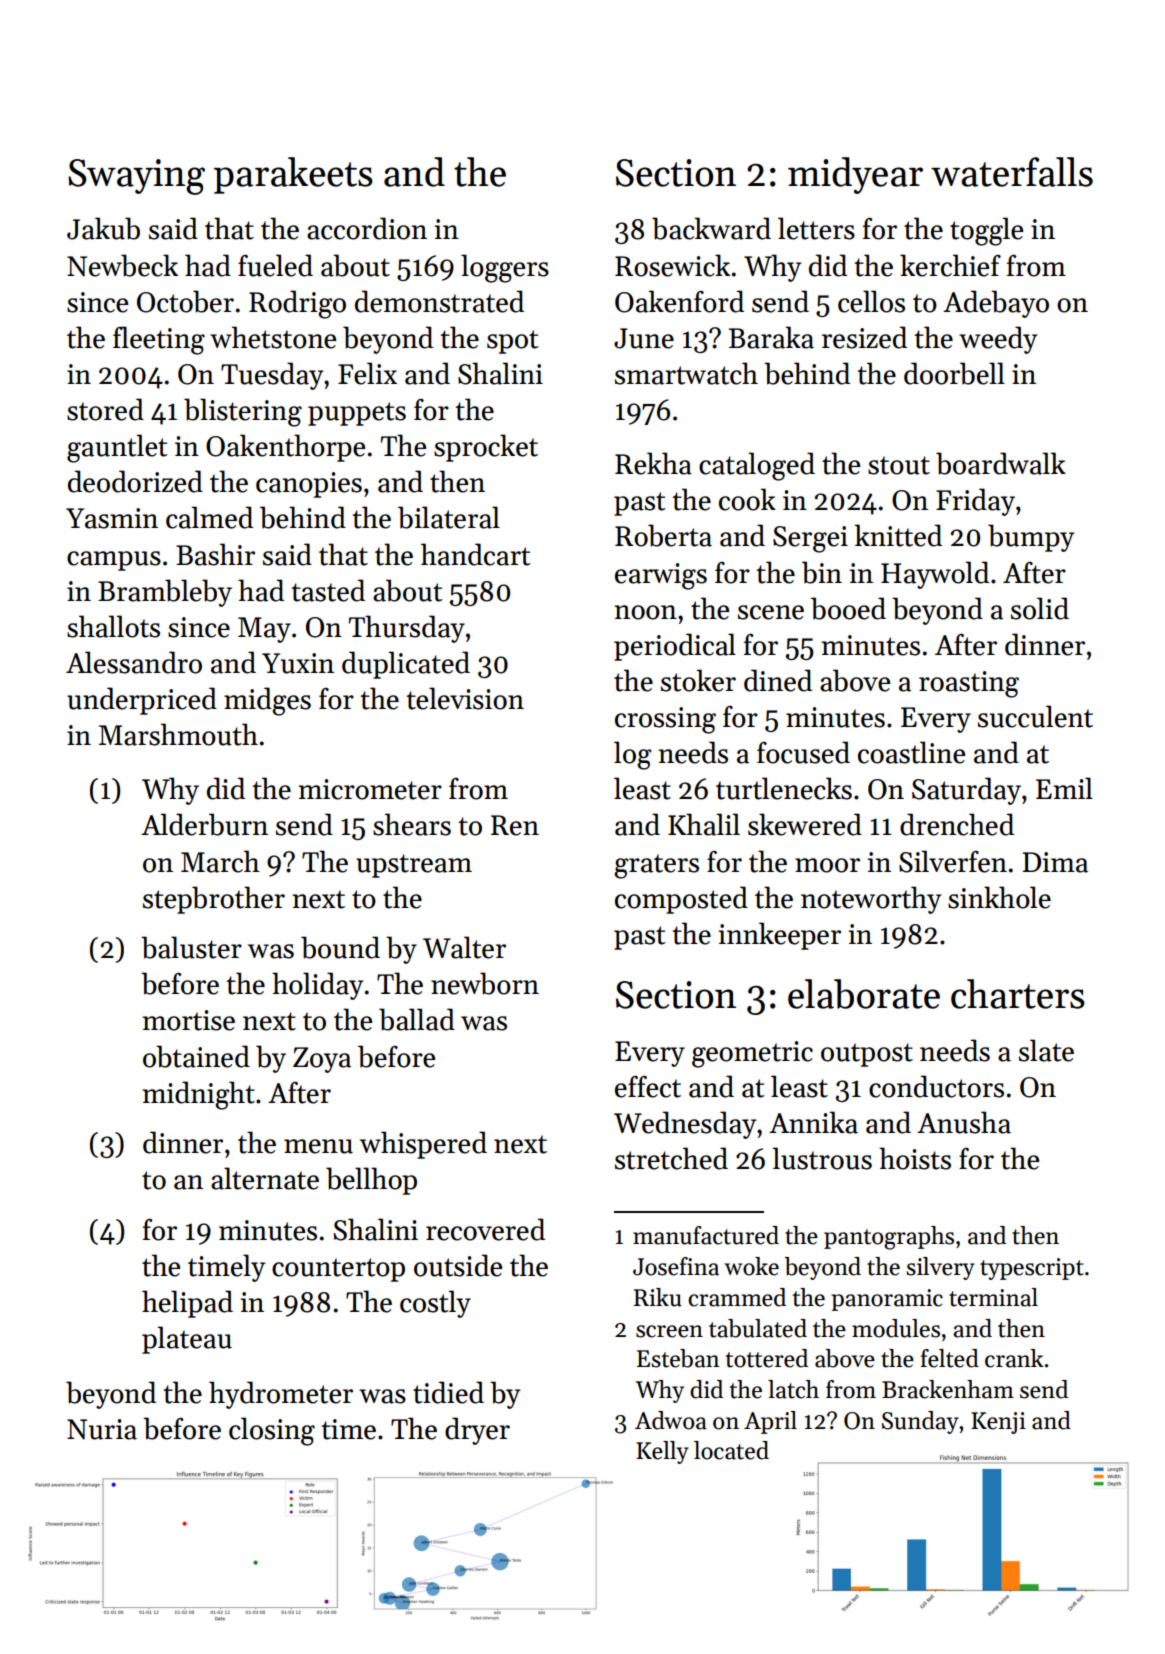  I want to click on backward, so click(711, 228).
